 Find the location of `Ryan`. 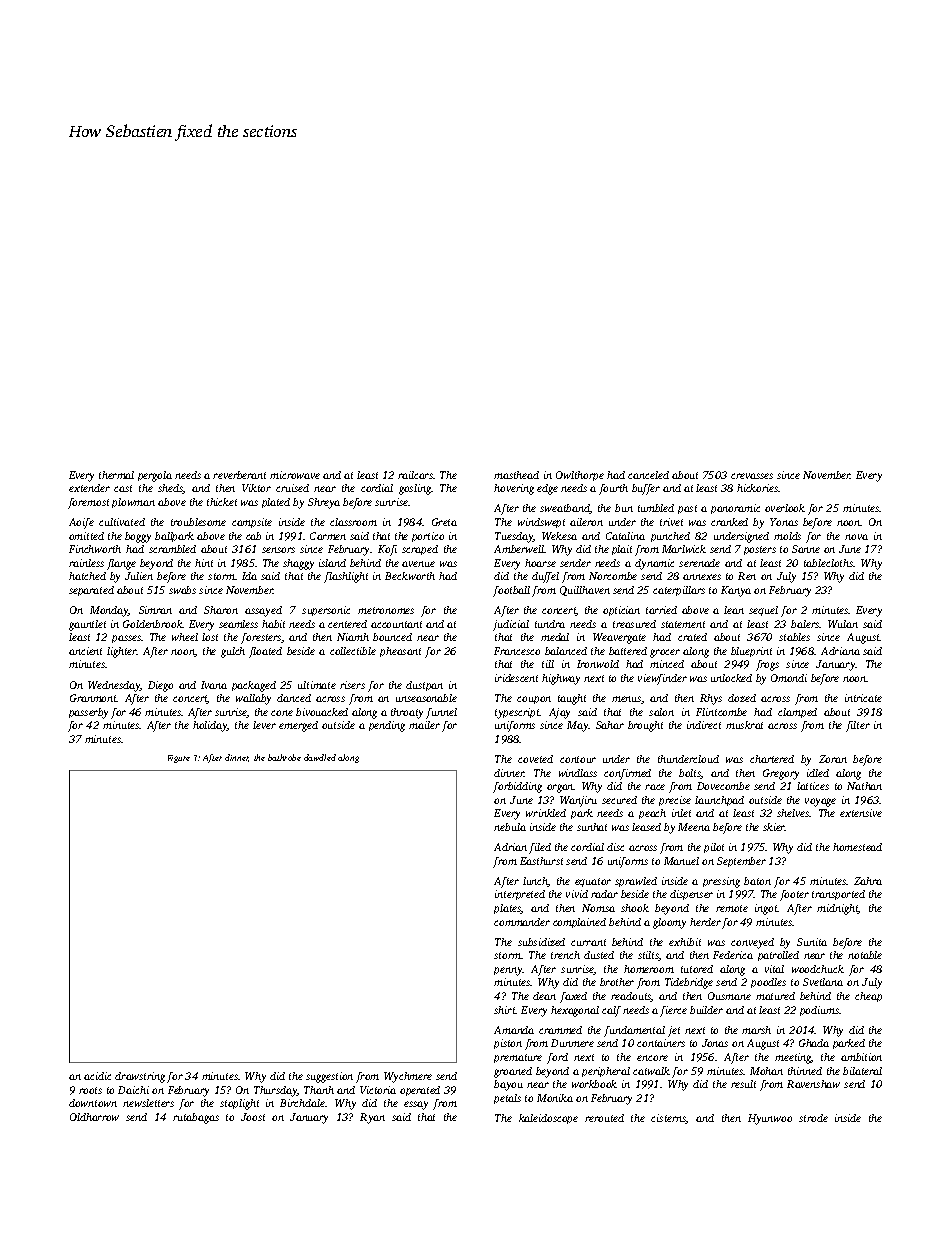

Ryan is located at coordinates (372, 1118).
